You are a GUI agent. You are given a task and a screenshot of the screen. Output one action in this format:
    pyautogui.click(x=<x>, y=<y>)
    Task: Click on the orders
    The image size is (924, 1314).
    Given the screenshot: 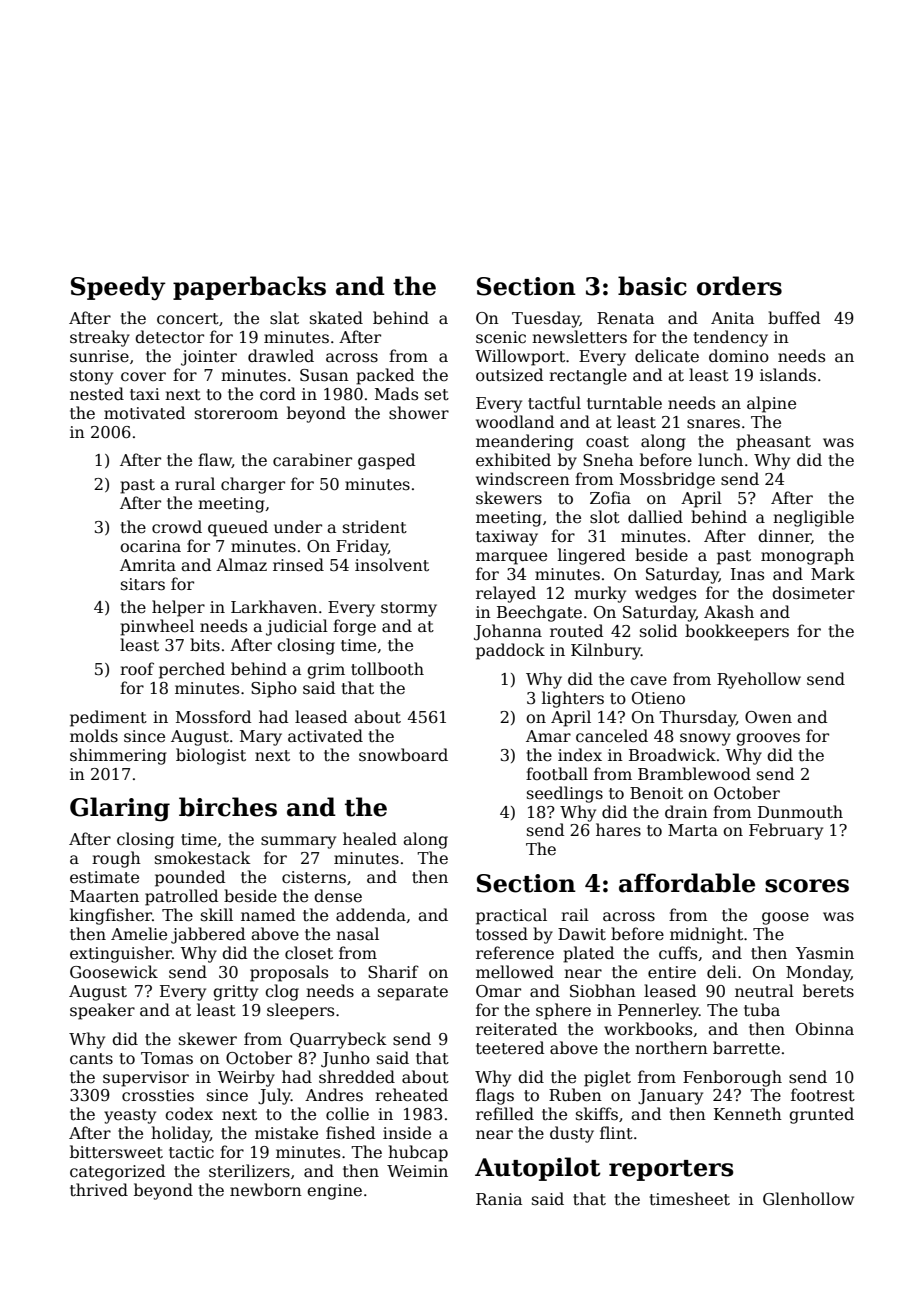 What is the action you would take?
    pyautogui.click(x=739, y=286)
